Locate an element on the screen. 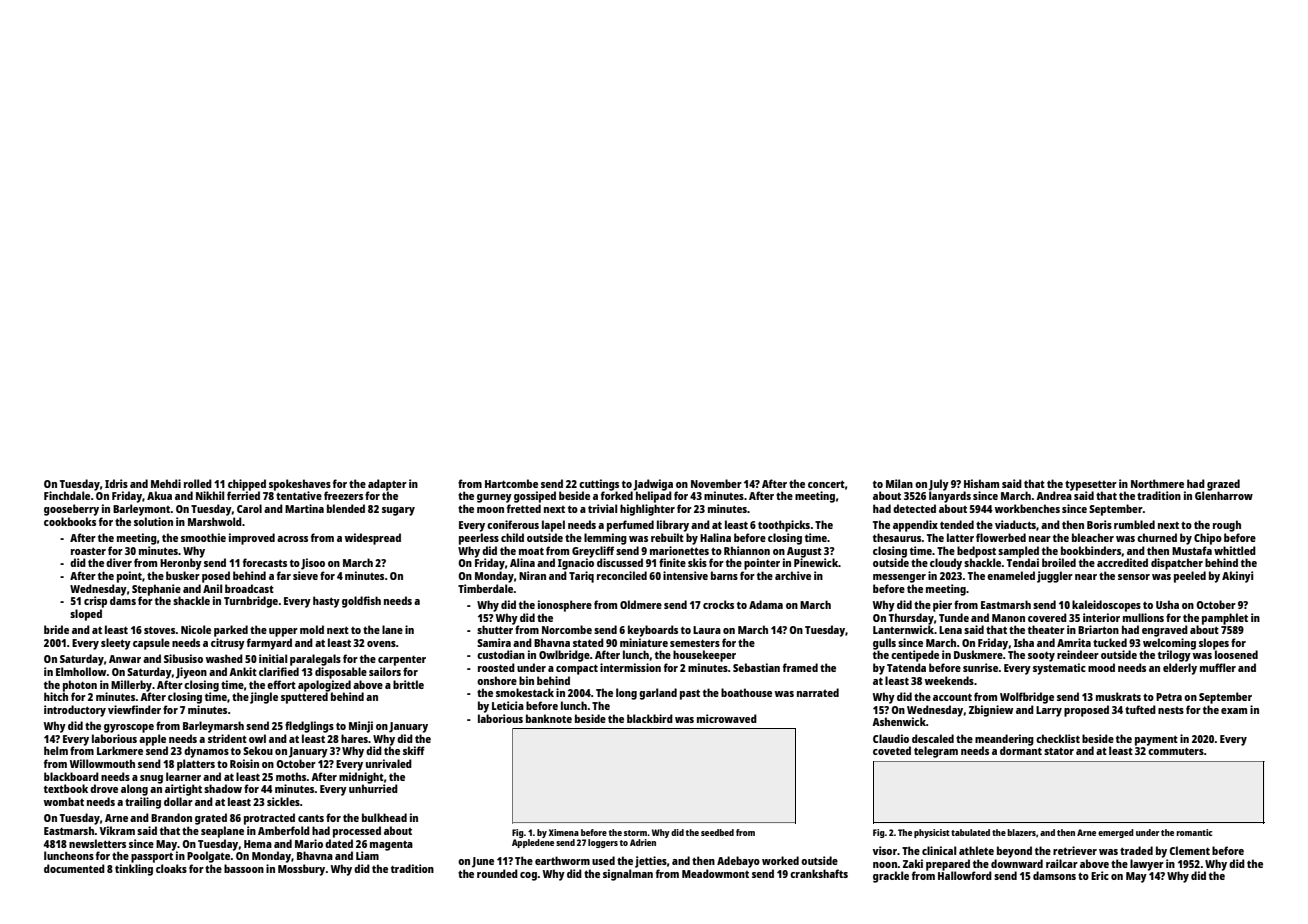 The height and width of the screenshot is (924, 1308). November is located at coordinates (716, 483).
